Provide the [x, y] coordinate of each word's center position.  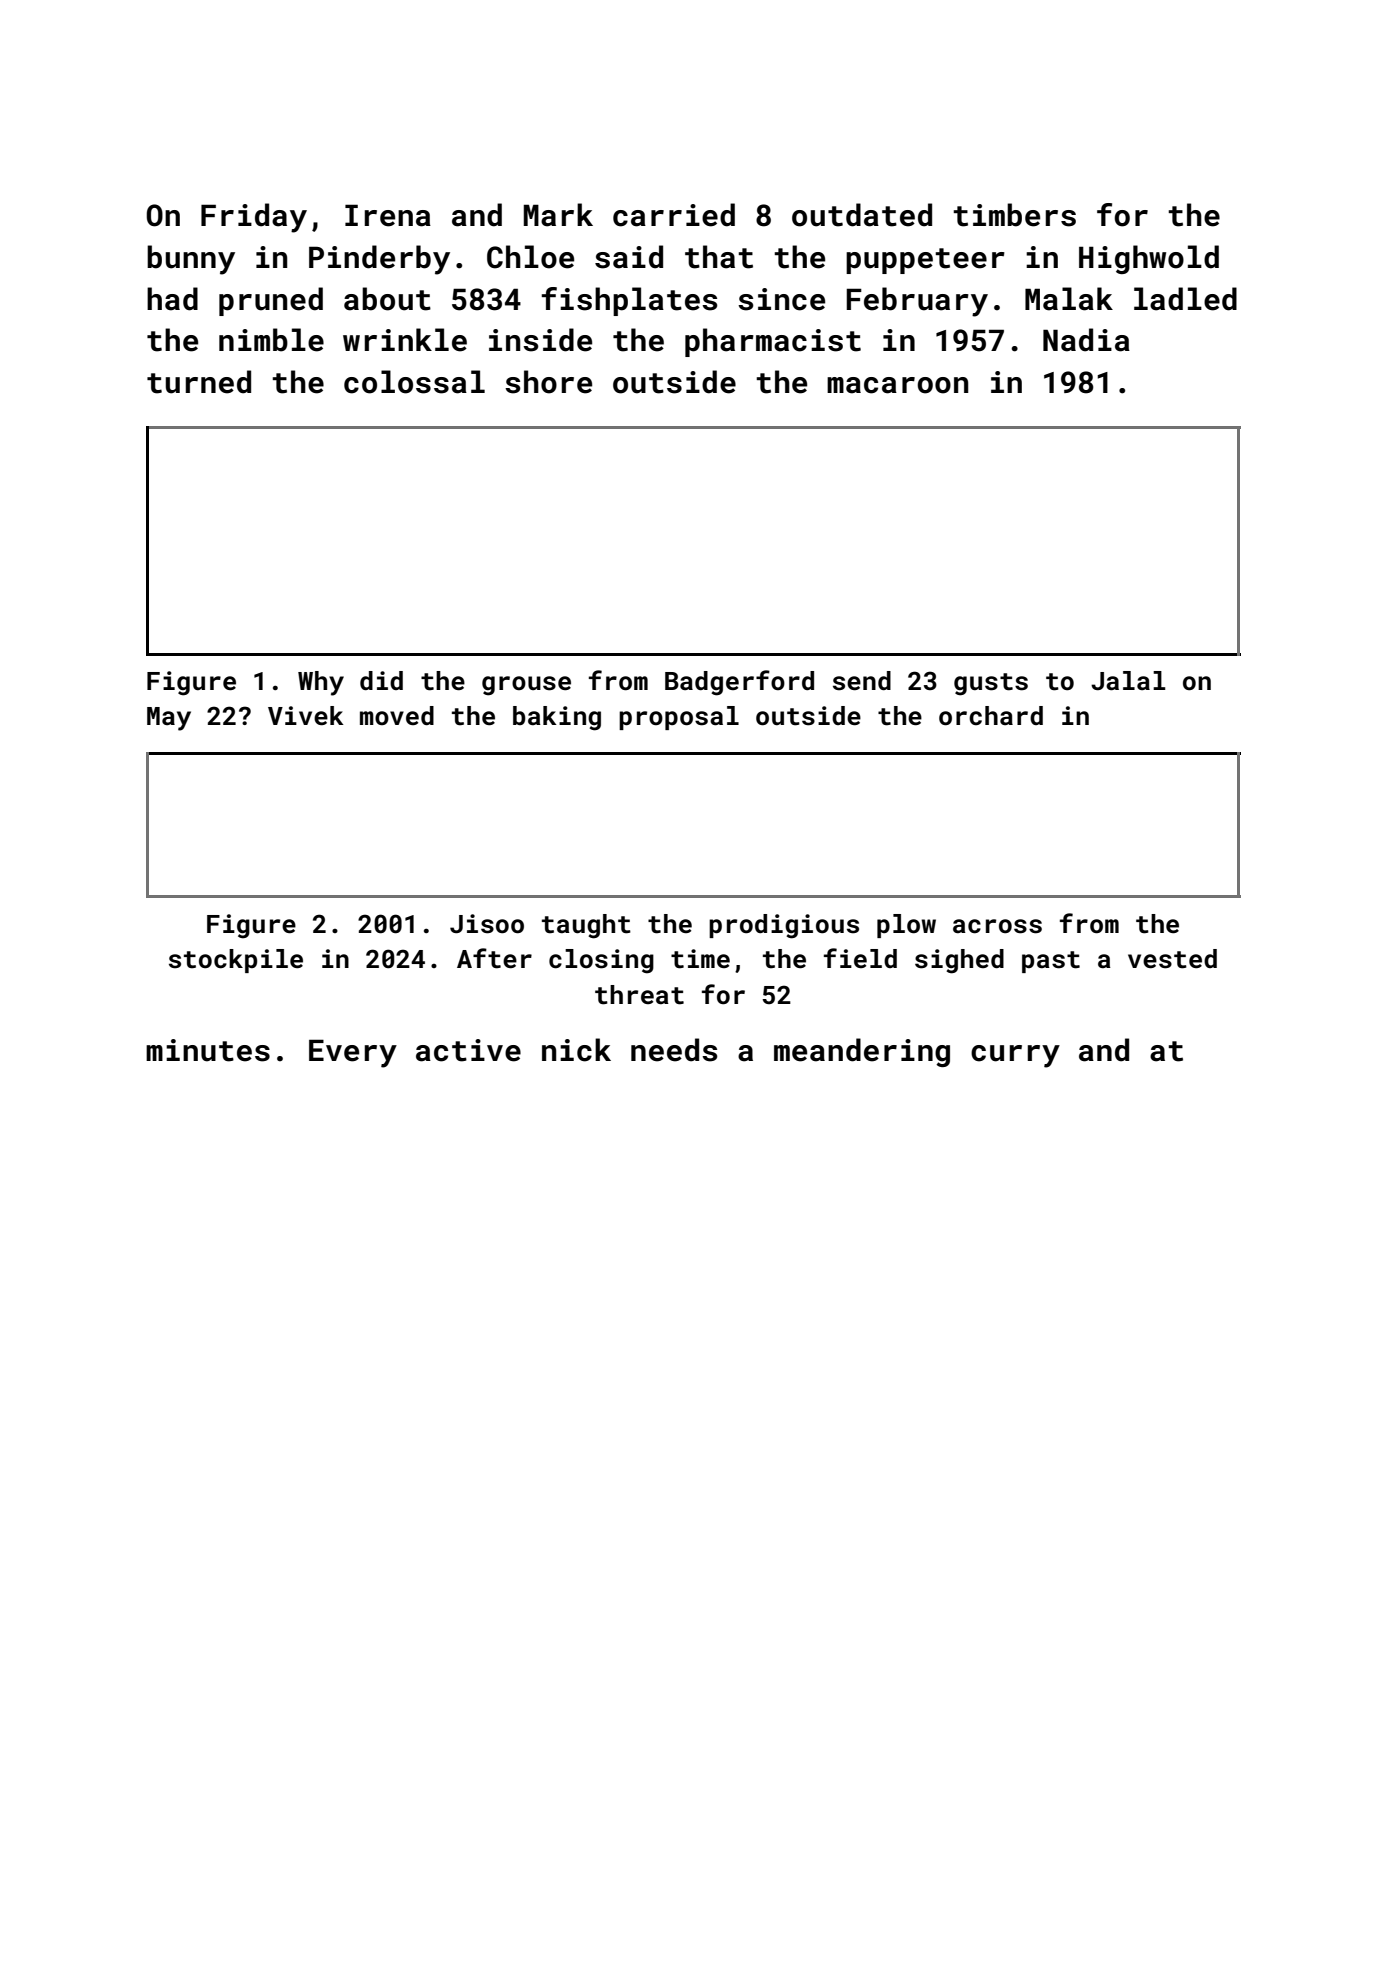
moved [397, 715]
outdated [862, 215]
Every [353, 1053]
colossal [414, 382]
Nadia [1086, 340]
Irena [388, 215]
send [862, 681]
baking [557, 718]
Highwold [1149, 259]
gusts [991, 684]
